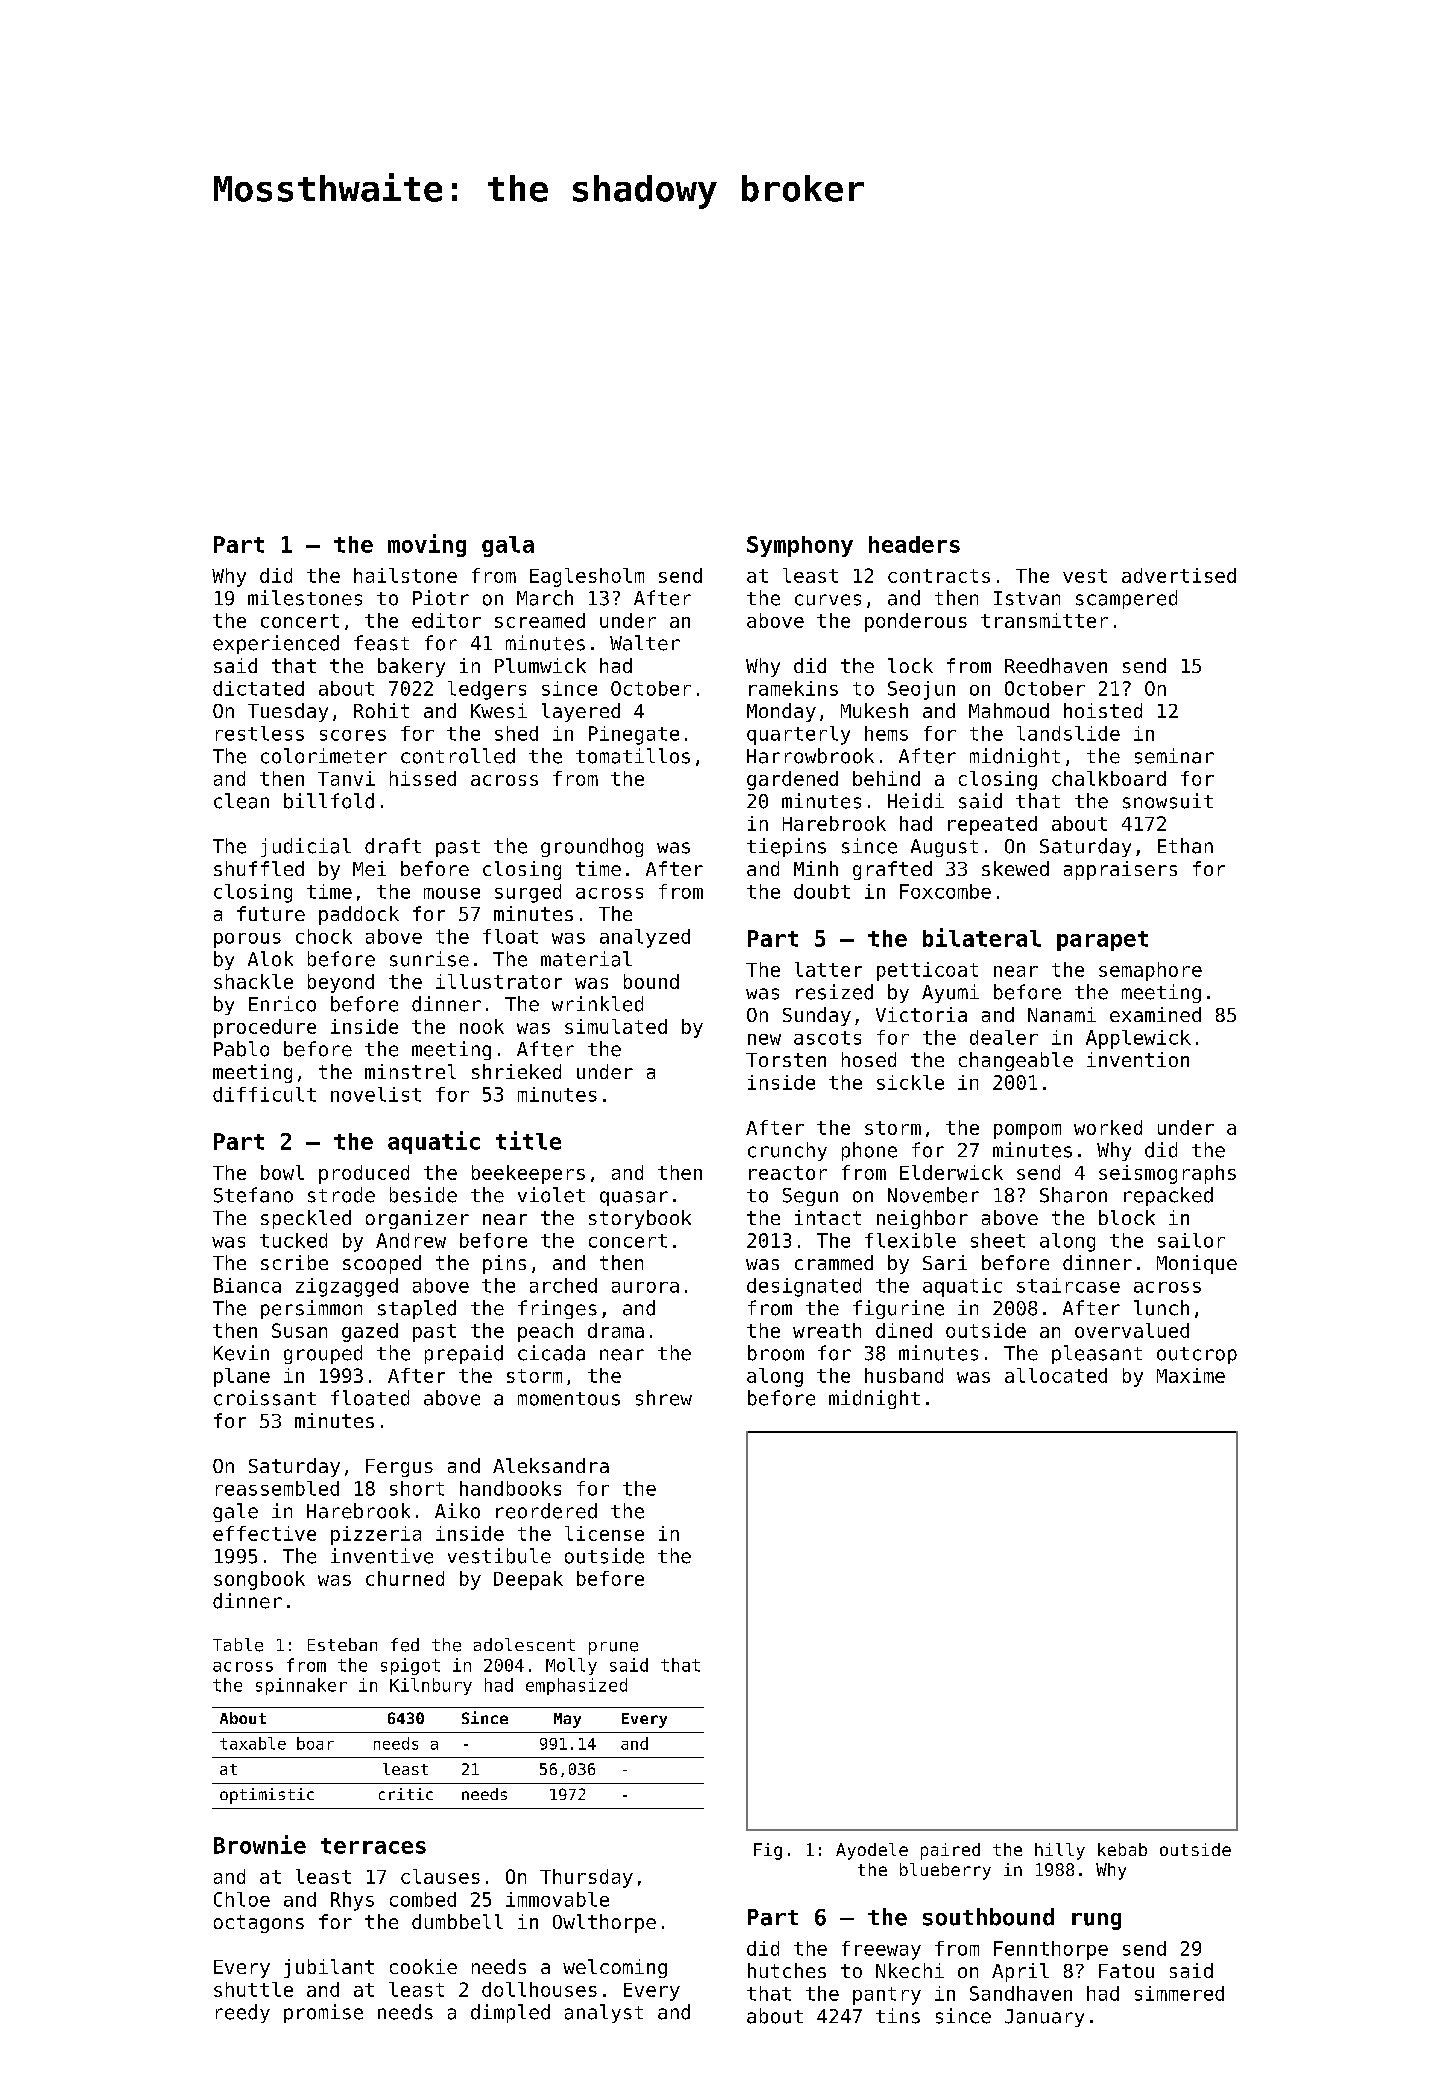  I want to click on Walter, so click(645, 643).
